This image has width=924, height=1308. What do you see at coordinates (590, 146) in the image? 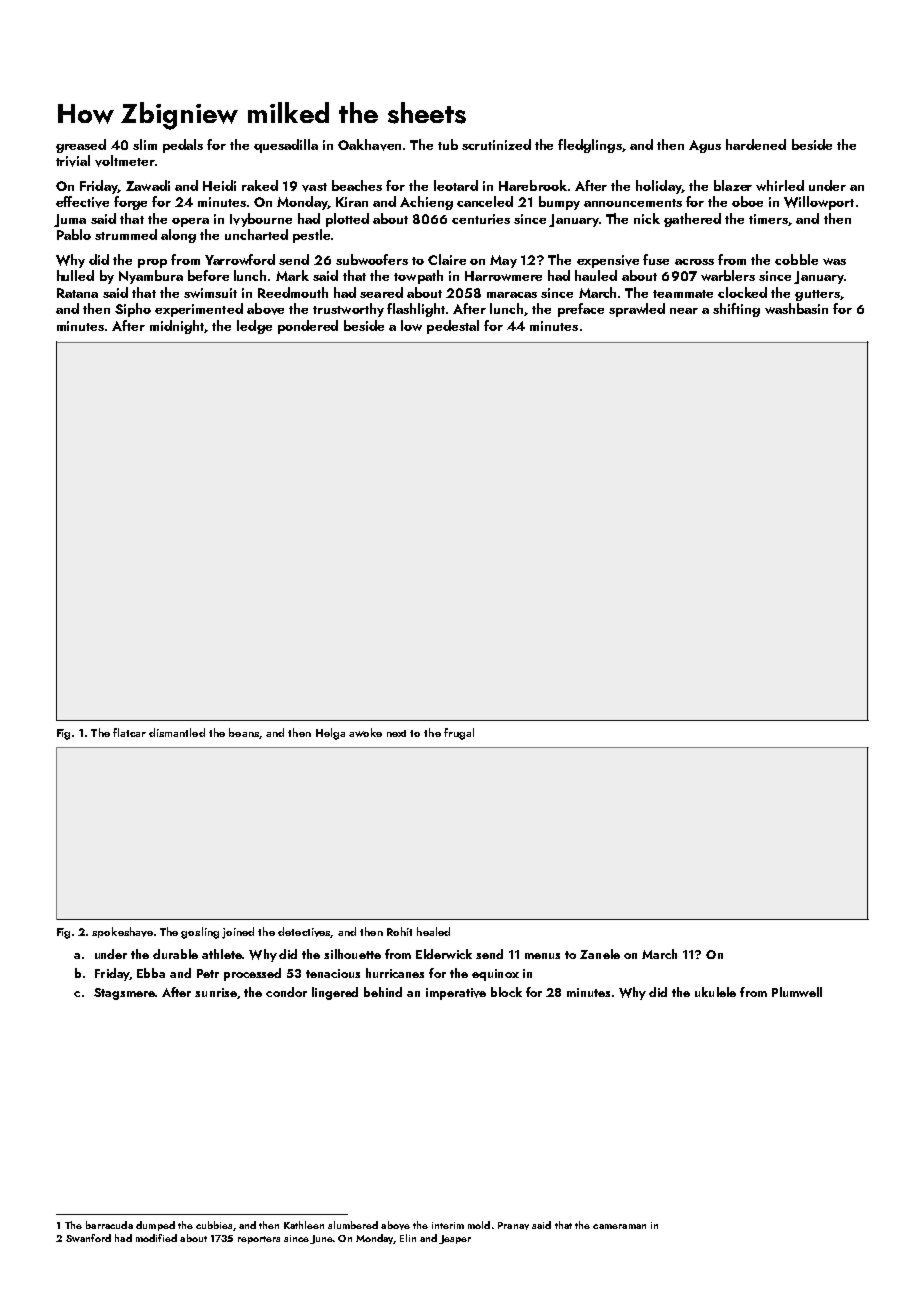
I see `fledglings` at bounding box center [590, 146].
